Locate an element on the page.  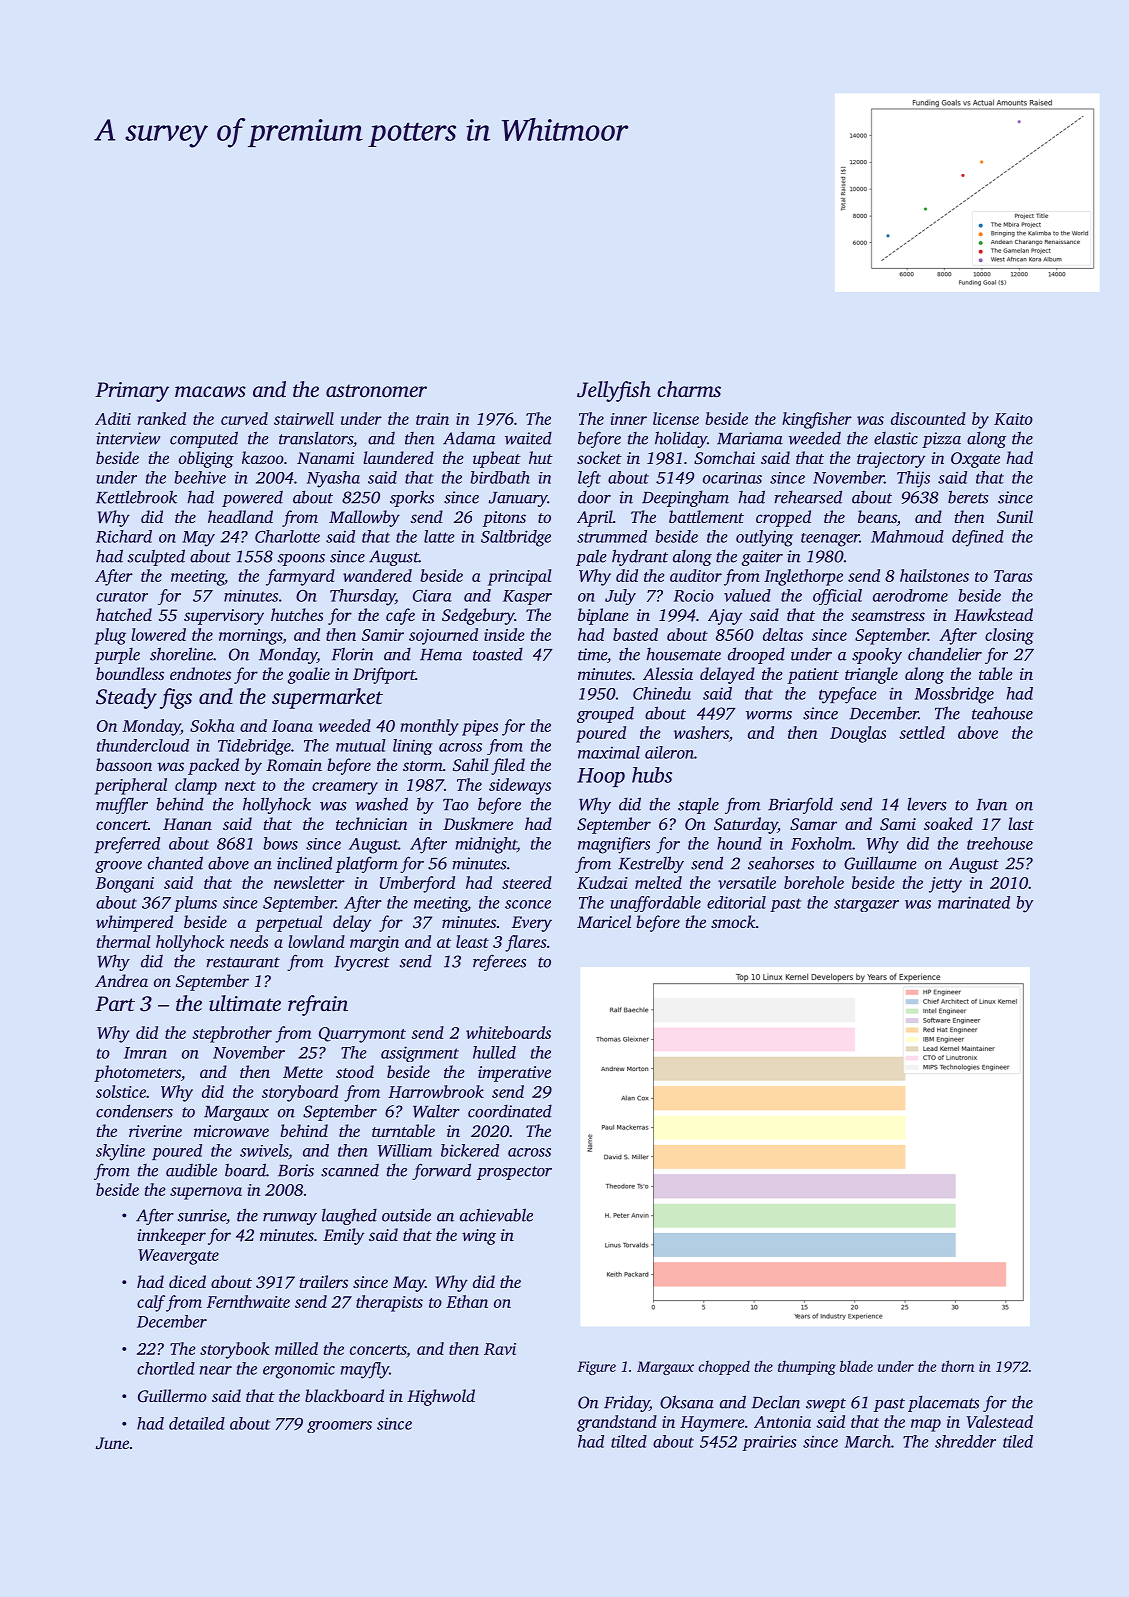
Guillermo is located at coordinates (172, 1396).
